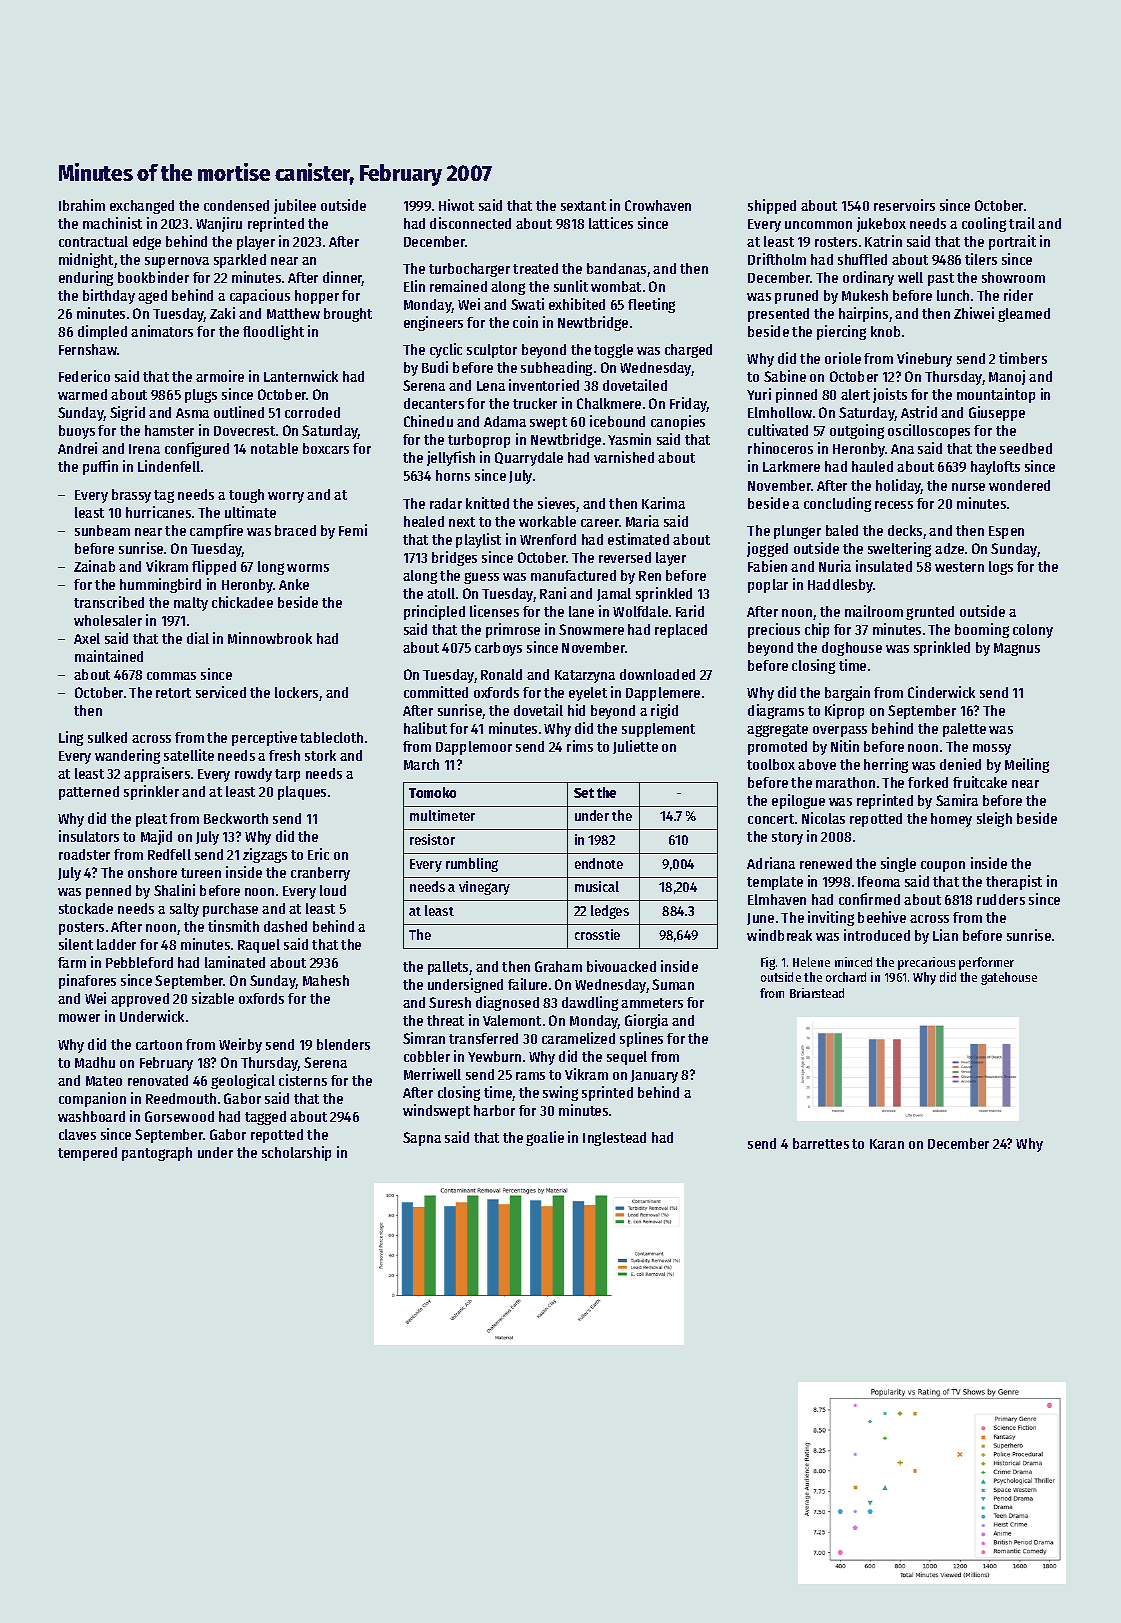  What do you see at coordinates (874, 611) in the screenshot?
I see `mailroom` at bounding box center [874, 611].
